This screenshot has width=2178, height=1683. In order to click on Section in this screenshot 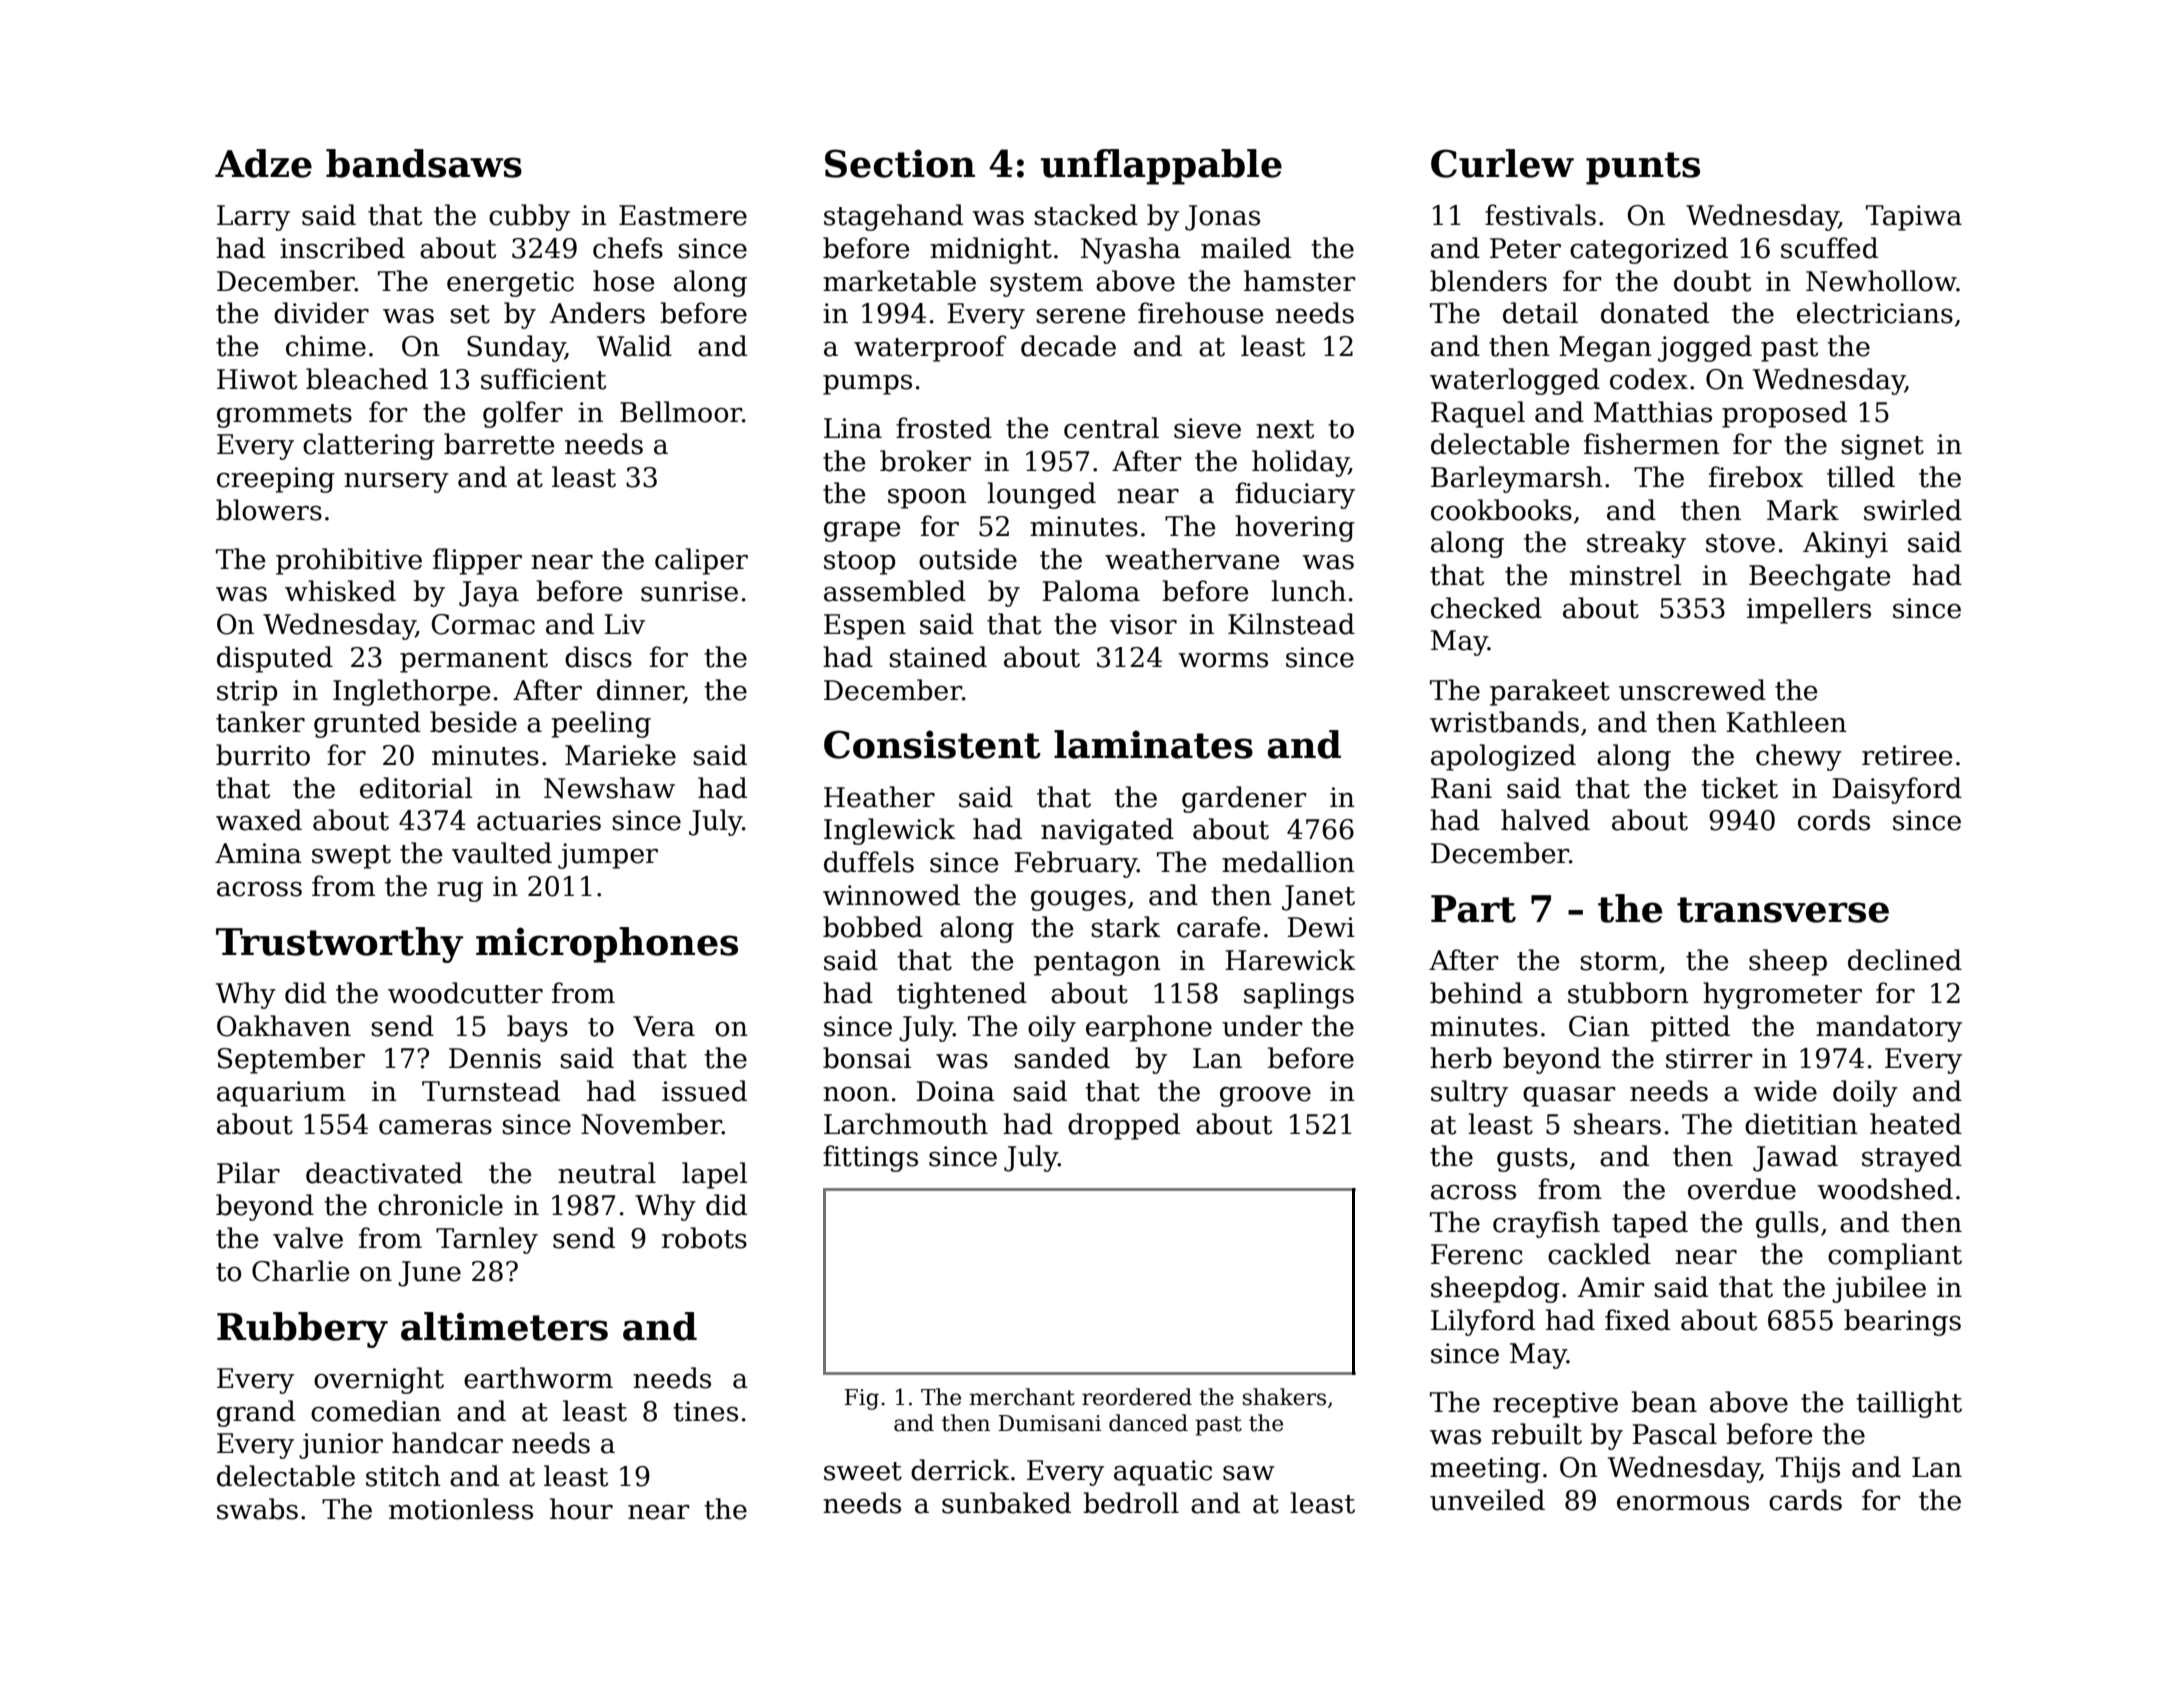, I will do `click(900, 163)`.
